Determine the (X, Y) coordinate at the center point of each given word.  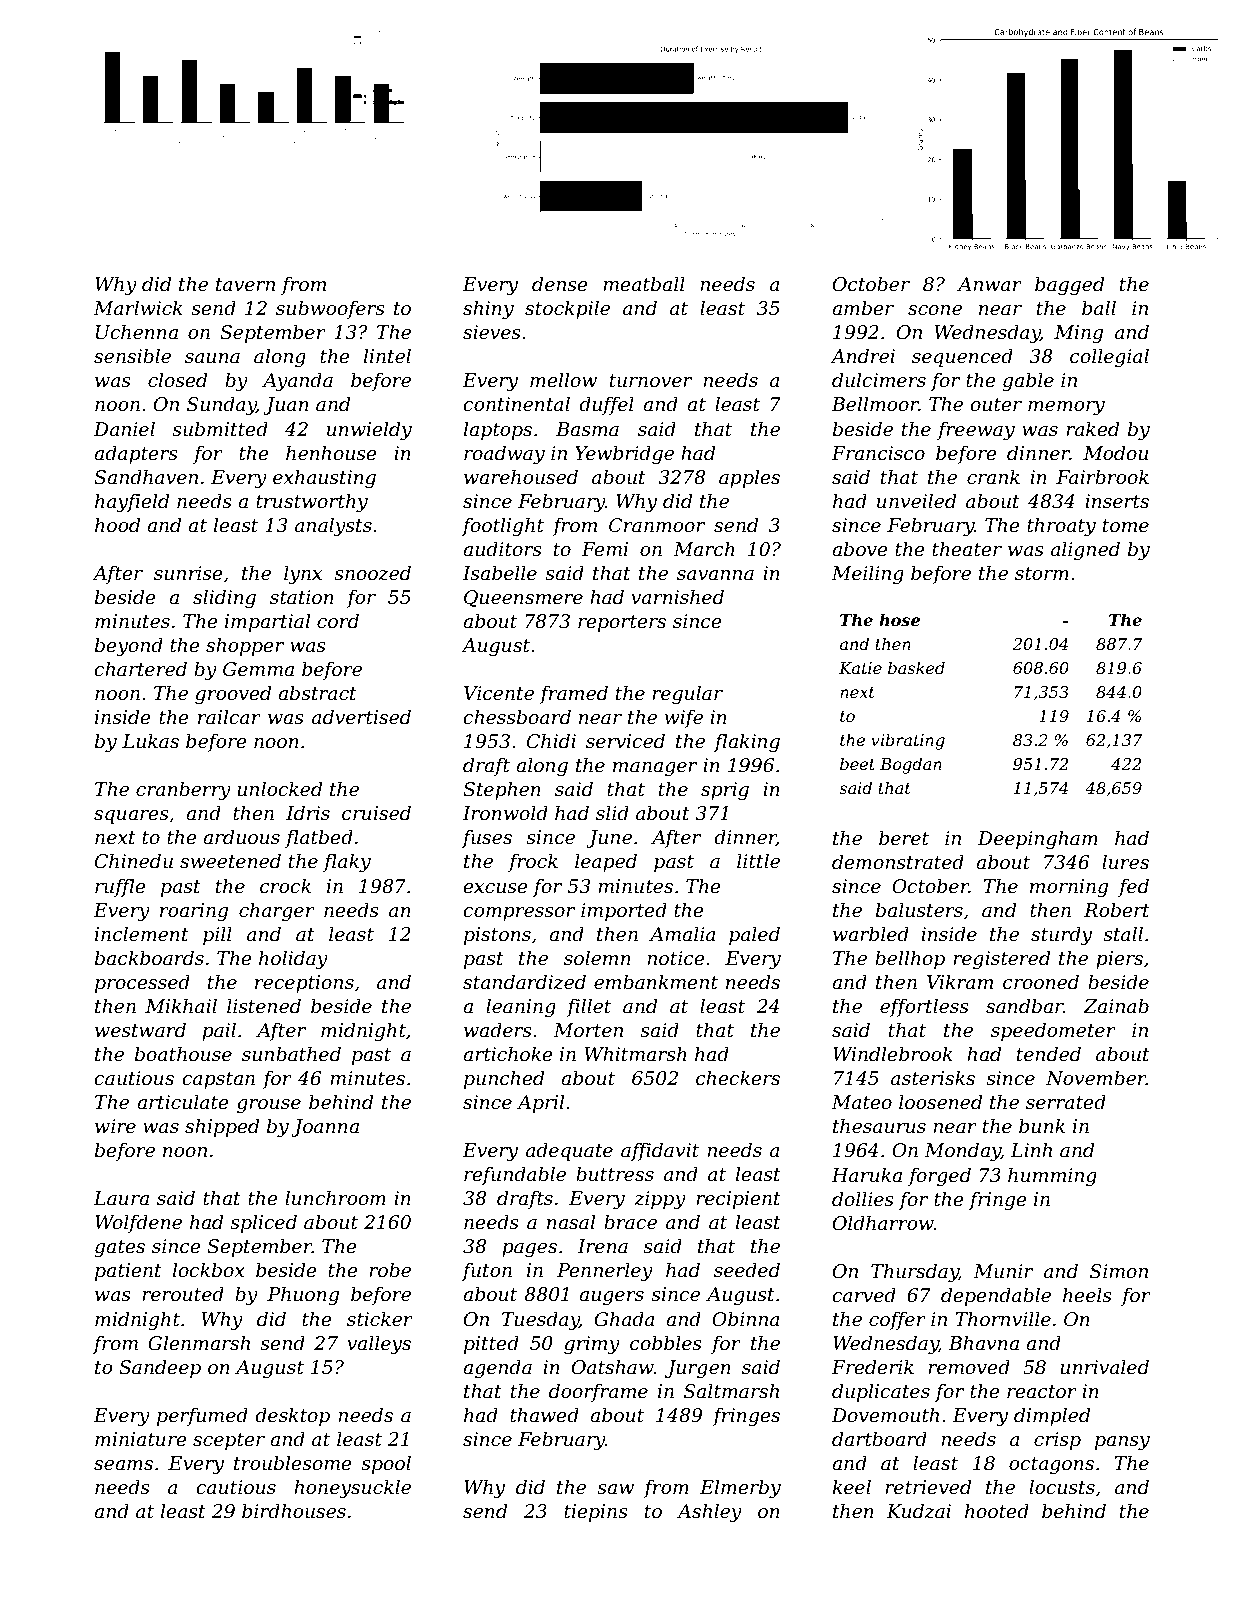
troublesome (293, 1463)
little (758, 861)
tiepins (596, 1513)
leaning (521, 1007)
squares (131, 817)
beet (857, 763)
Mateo (861, 1102)
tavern (245, 285)
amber (863, 308)
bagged (1069, 285)
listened (264, 1006)
